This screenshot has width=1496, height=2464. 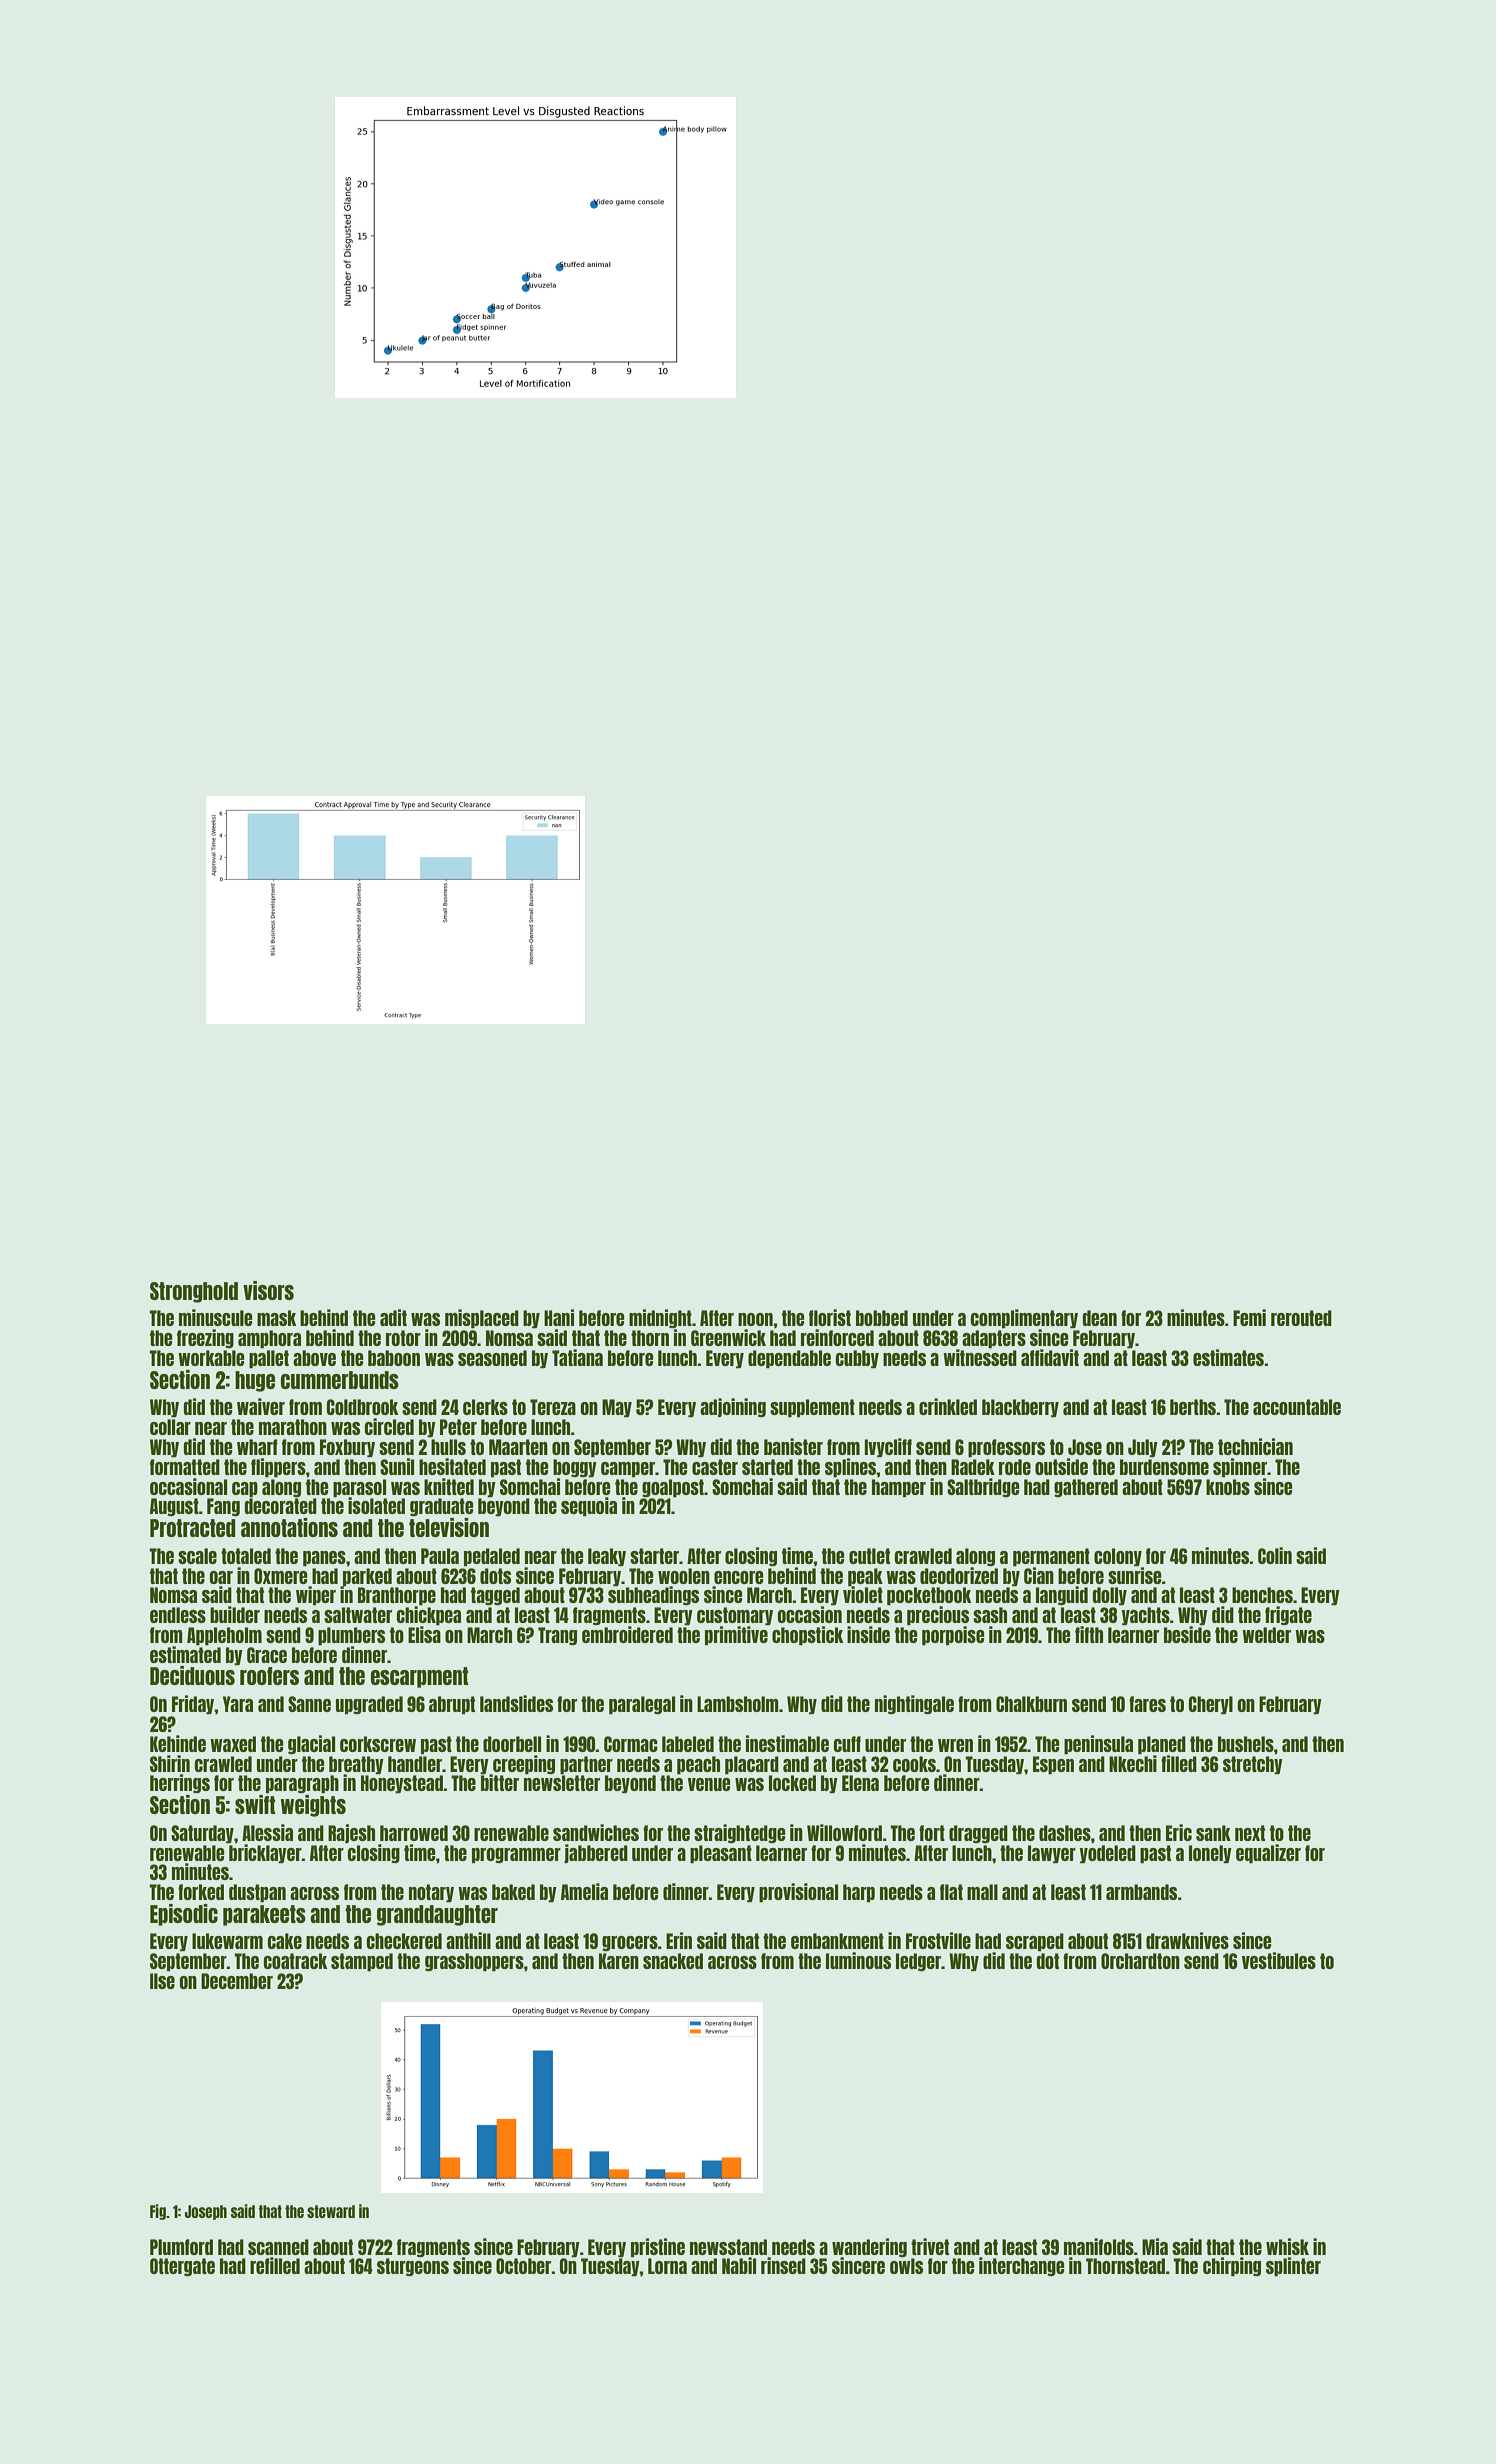 I want to click on snacked, so click(x=673, y=1961).
